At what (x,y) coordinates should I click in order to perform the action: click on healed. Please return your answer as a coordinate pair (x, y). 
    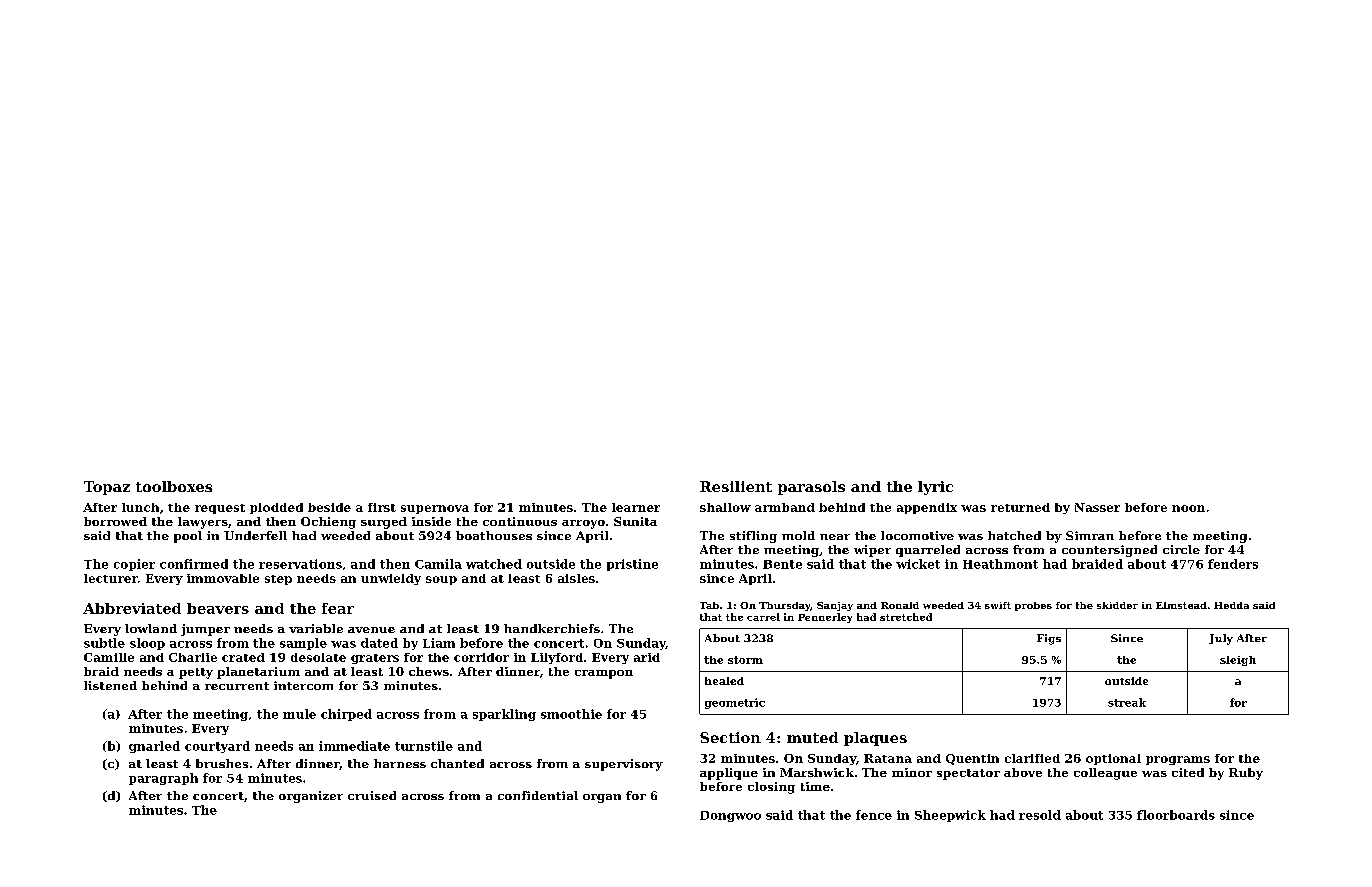
    Looking at the image, I should click on (724, 681).
